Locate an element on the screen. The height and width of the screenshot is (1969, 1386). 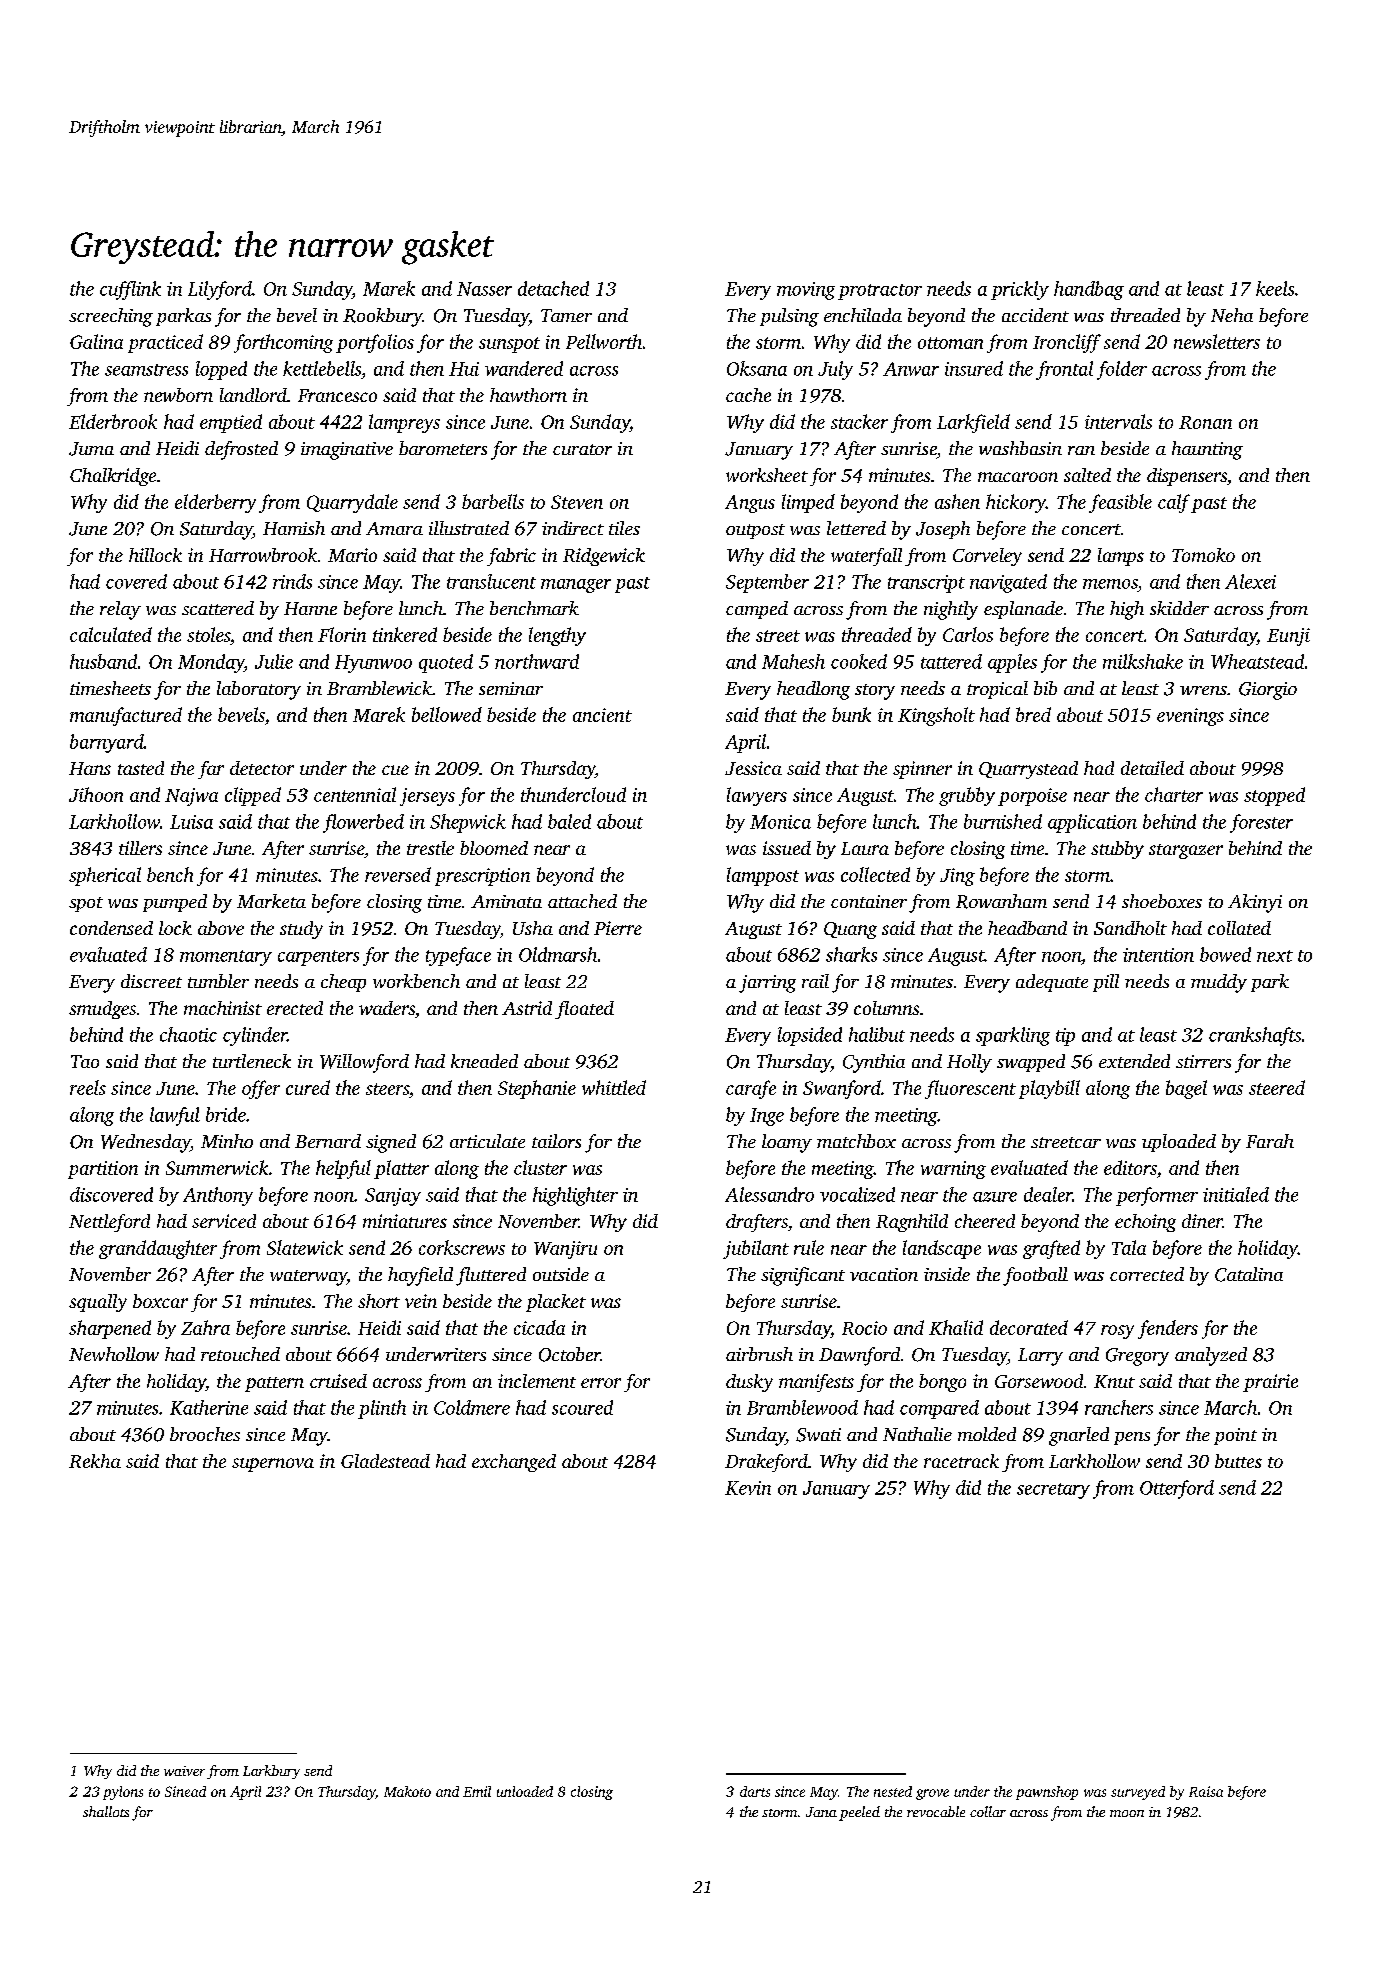
Anthony is located at coordinates (218, 1196).
